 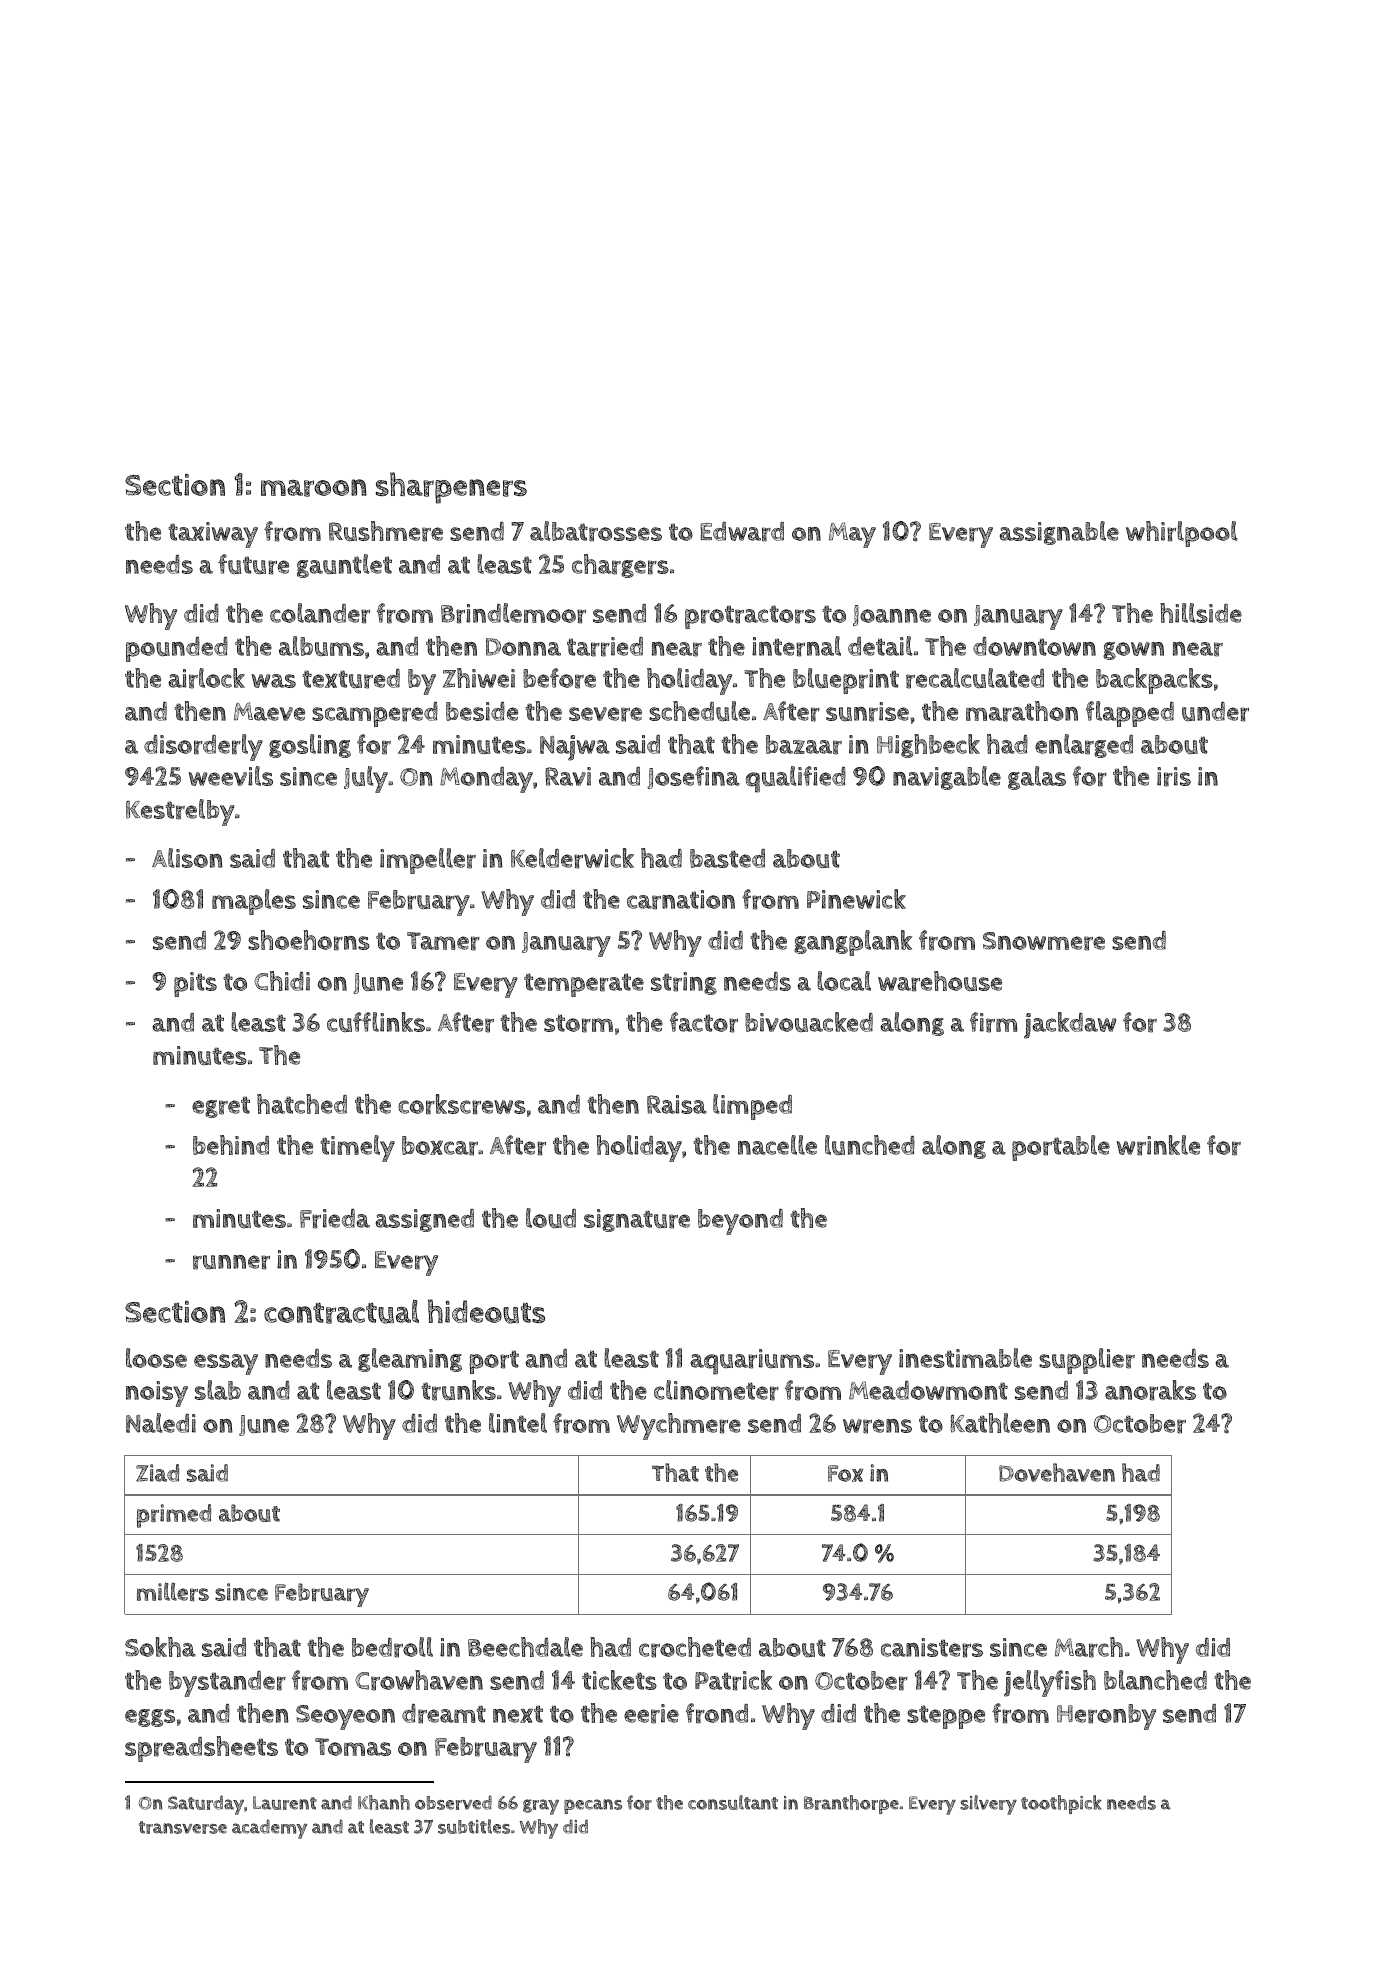 I want to click on millers, so click(x=173, y=1591).
